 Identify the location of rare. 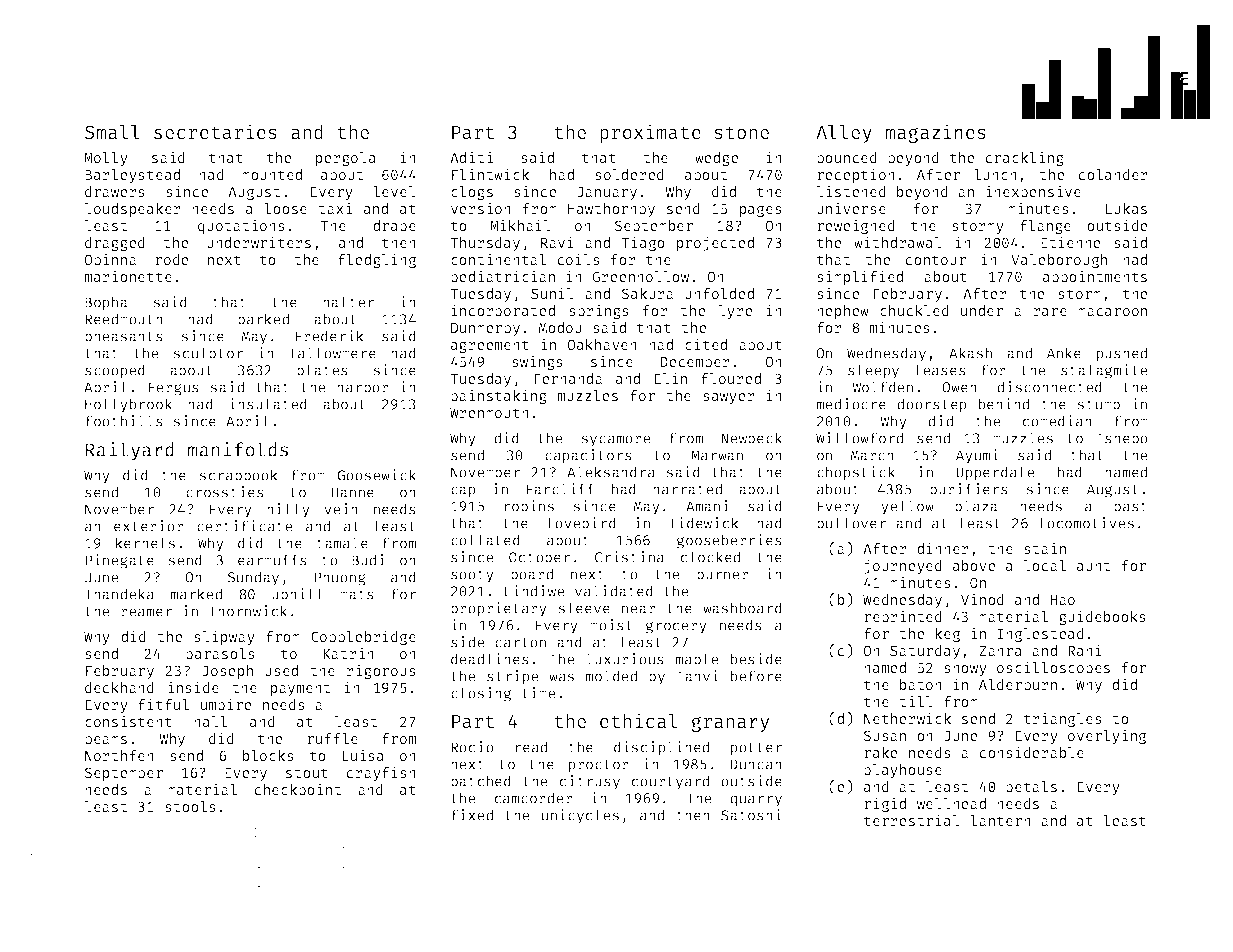
(1050, 312).
